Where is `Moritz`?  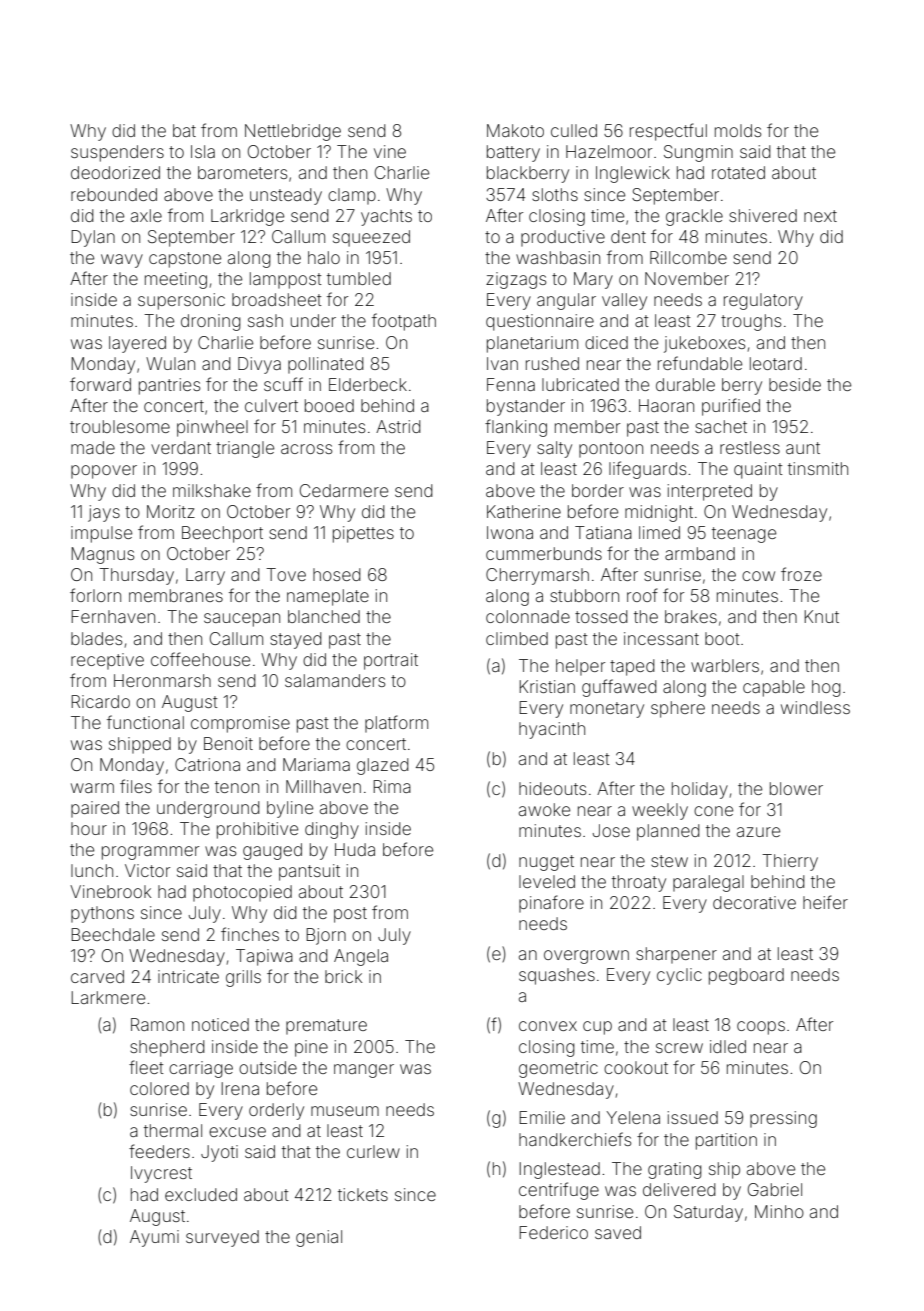
Moritz is located at coordinates (171, 511).
